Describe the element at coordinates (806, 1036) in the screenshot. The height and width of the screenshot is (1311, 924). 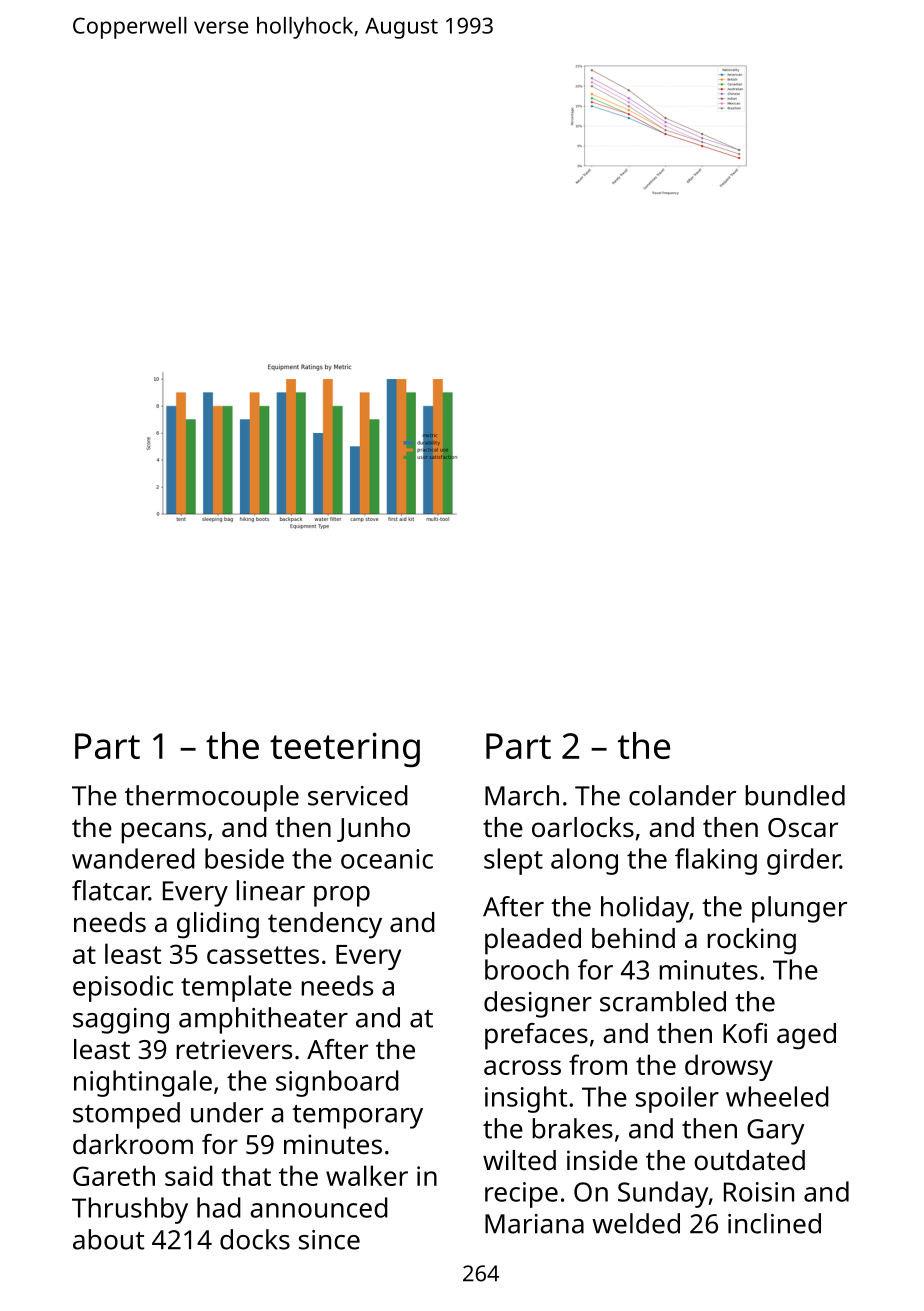
I see `aged` at that location.
